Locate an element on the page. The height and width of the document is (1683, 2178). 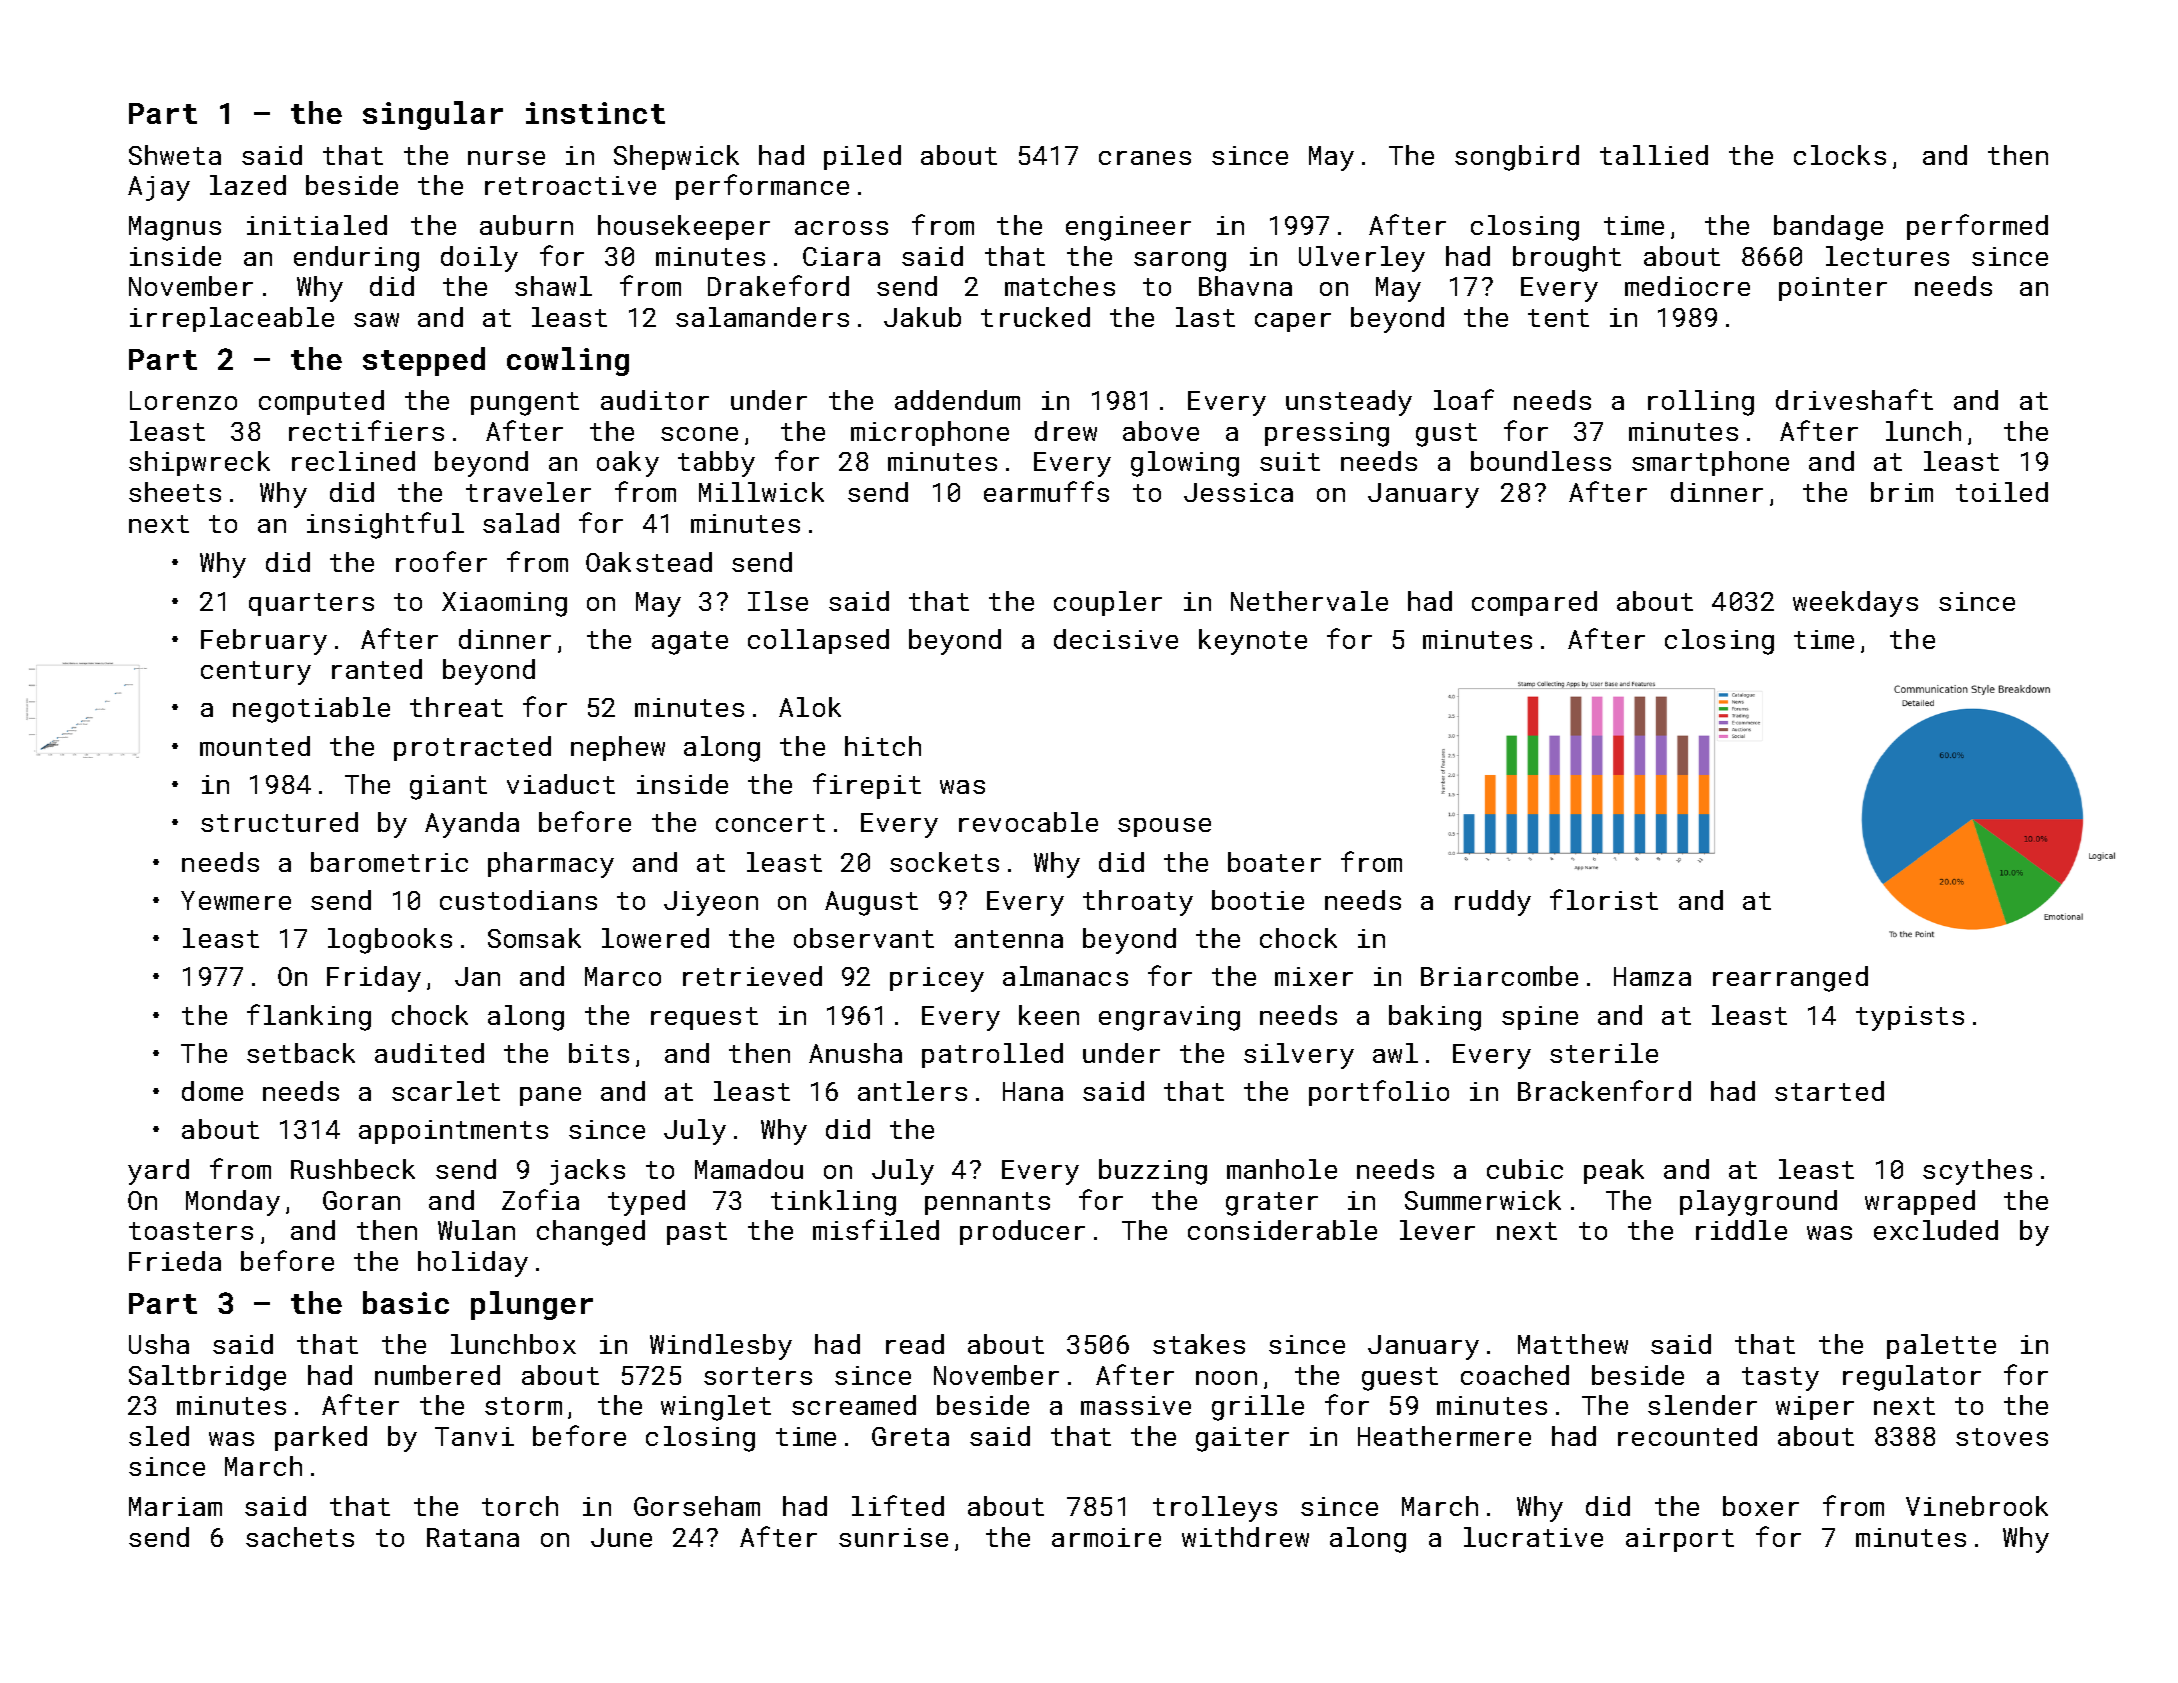
guest is located at coordinates (1400, 1379).
